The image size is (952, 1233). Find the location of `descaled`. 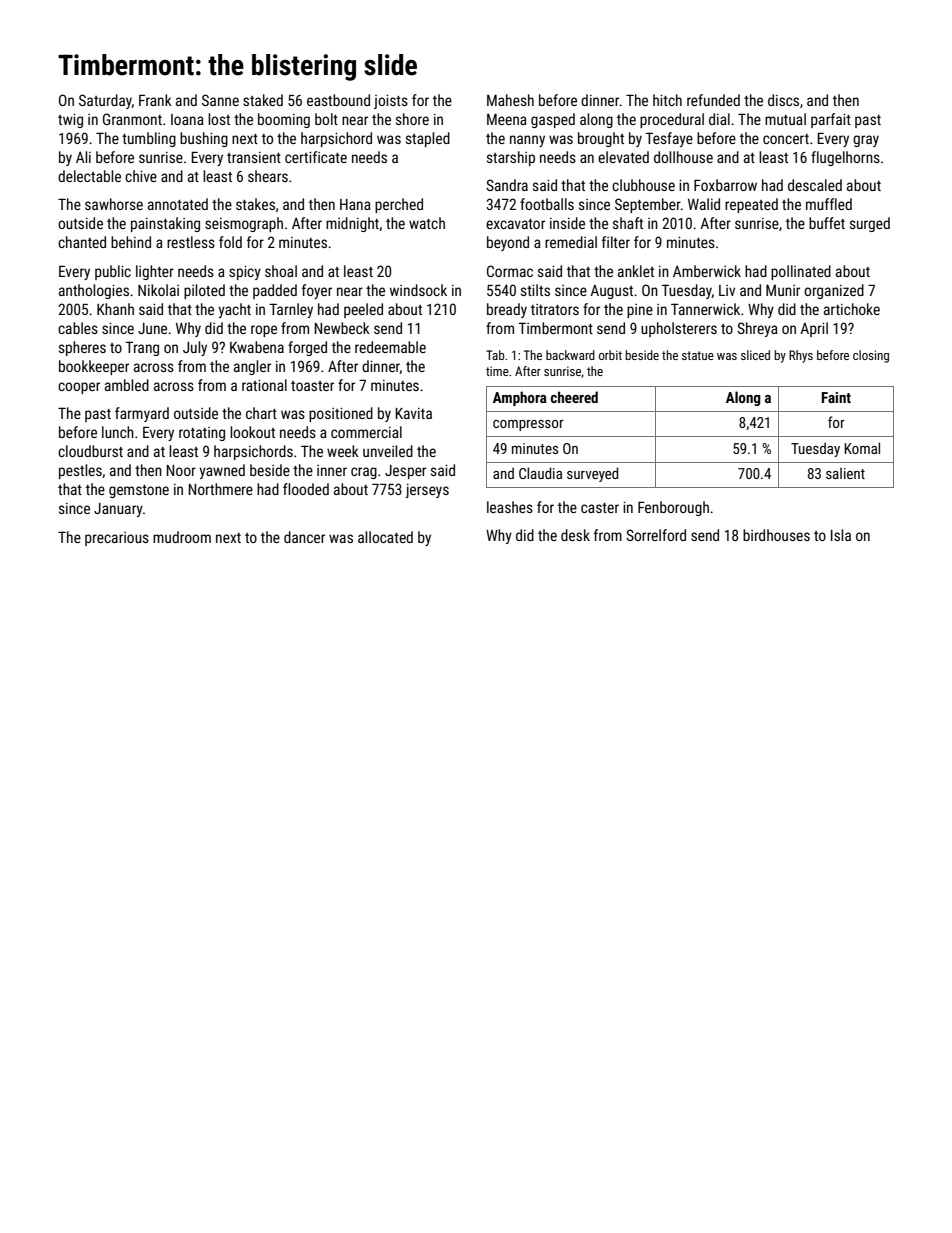

descaled is located at coordinates (815, 185).
